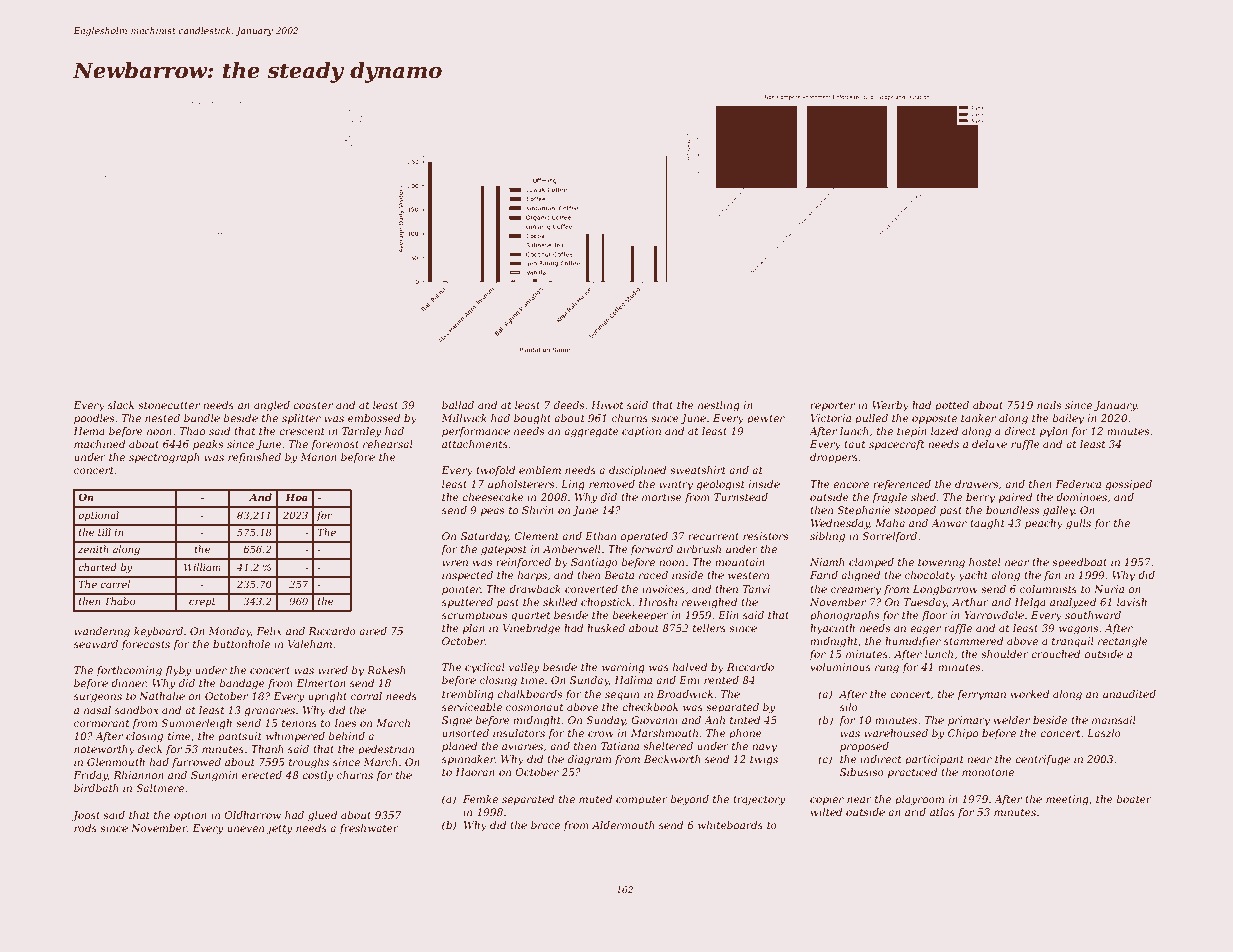 This document has height=952, width=1233. I want to click on centrifuge, so click(1042, 760).
